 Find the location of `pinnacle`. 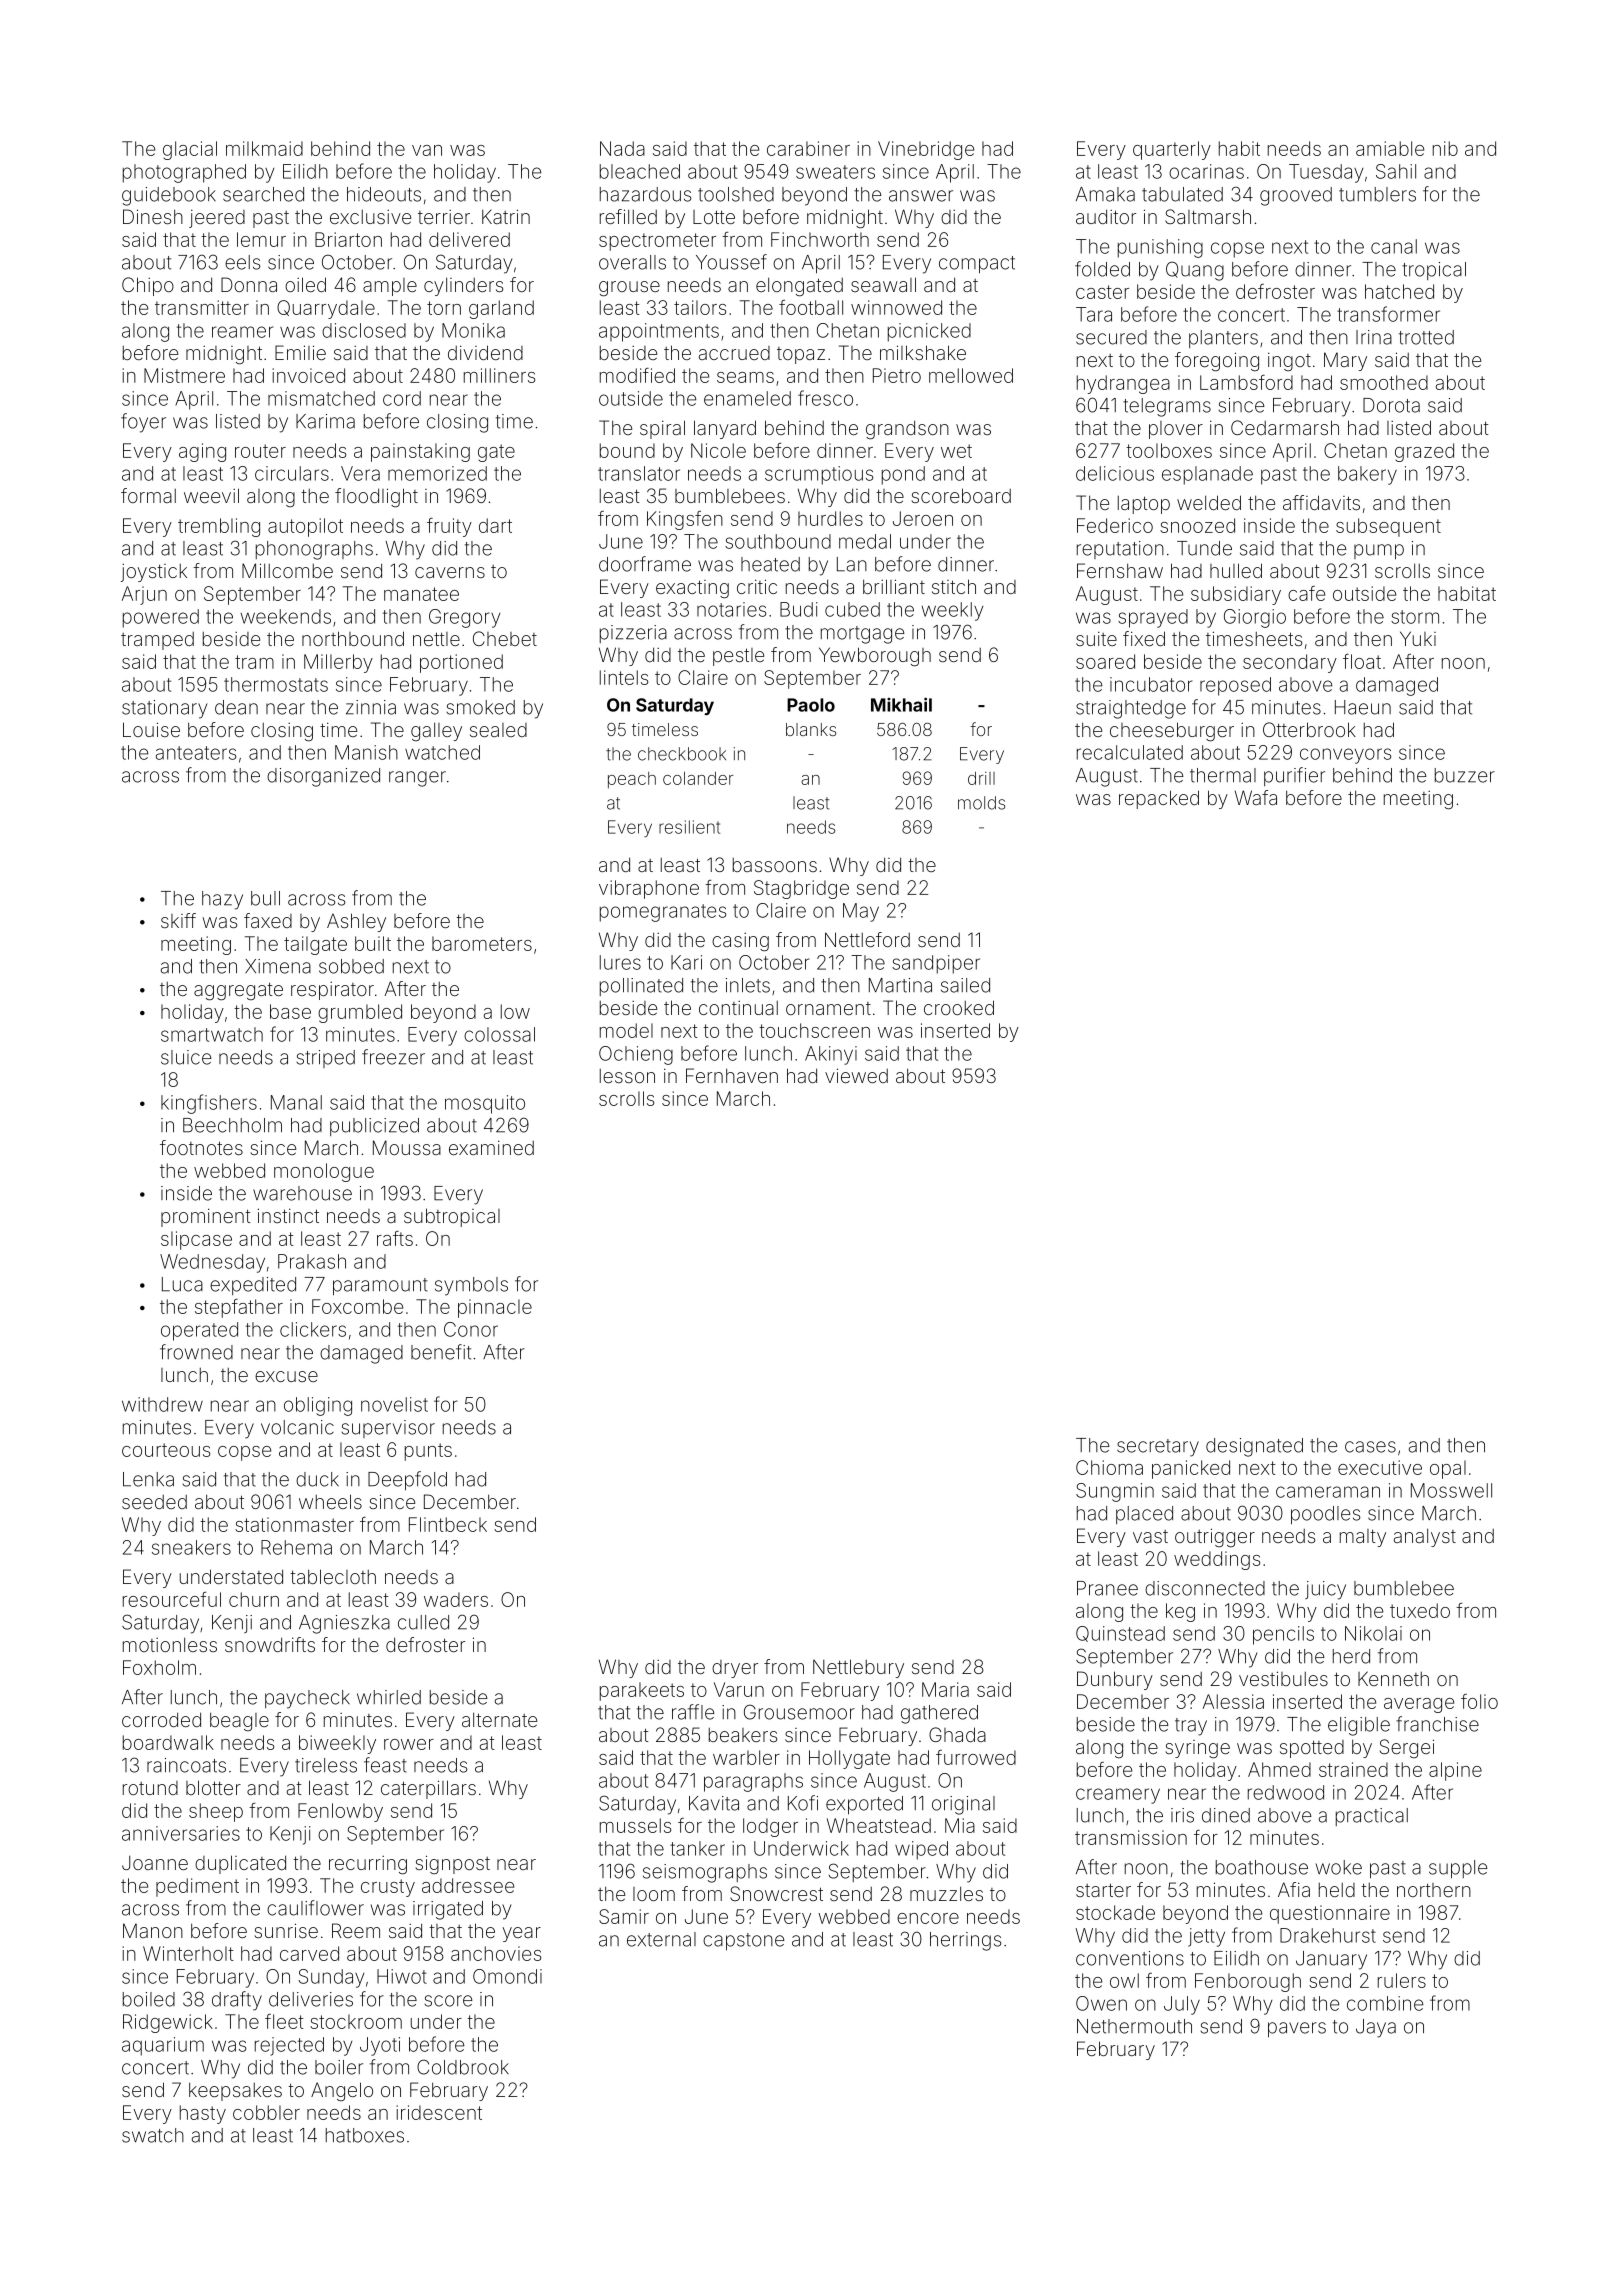

pinnacle is located at coordinates (495, 1308).
